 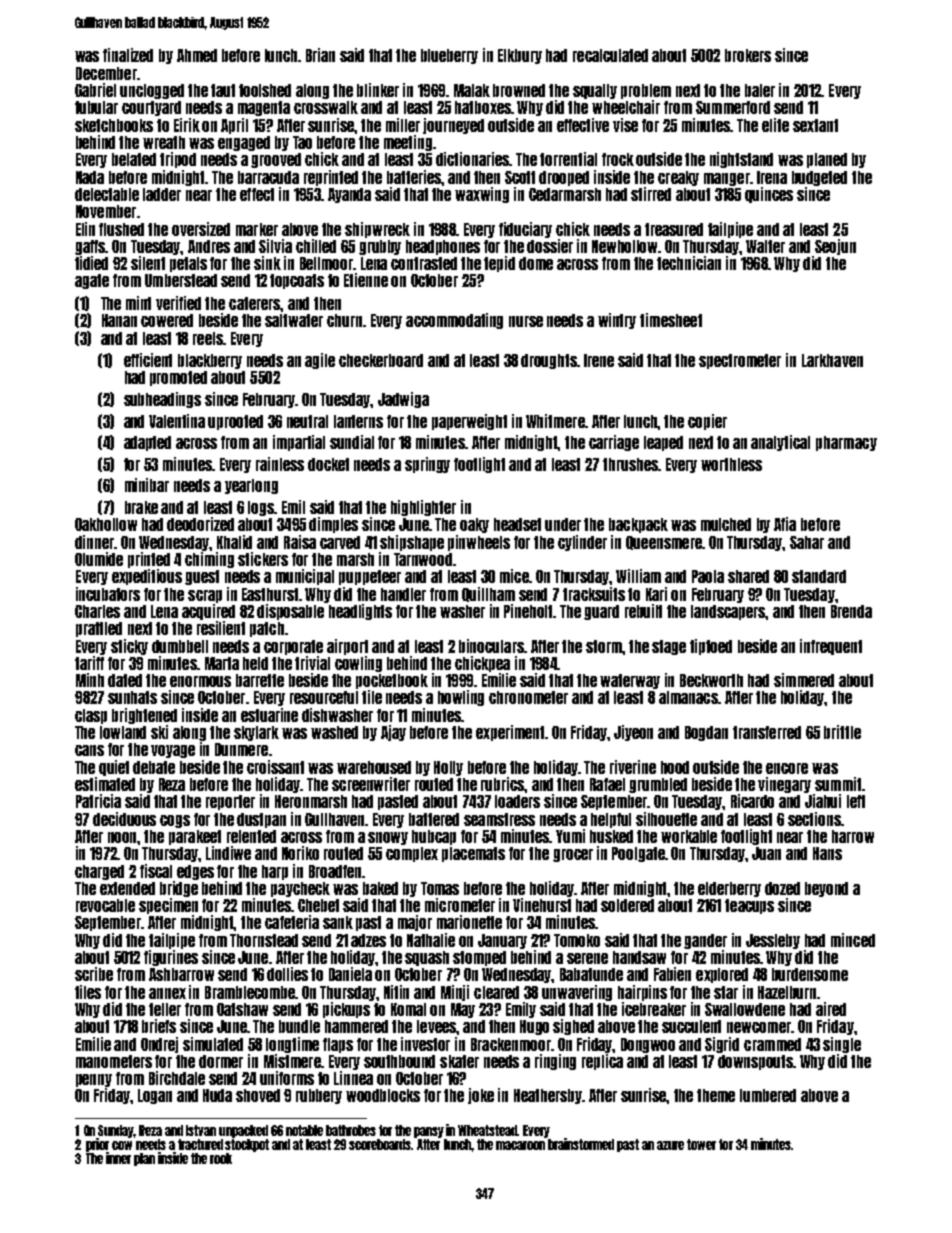 What do you see at coordinates (221, 1158) in the page?
I see `rook` at bounding box center [221, 1158].
